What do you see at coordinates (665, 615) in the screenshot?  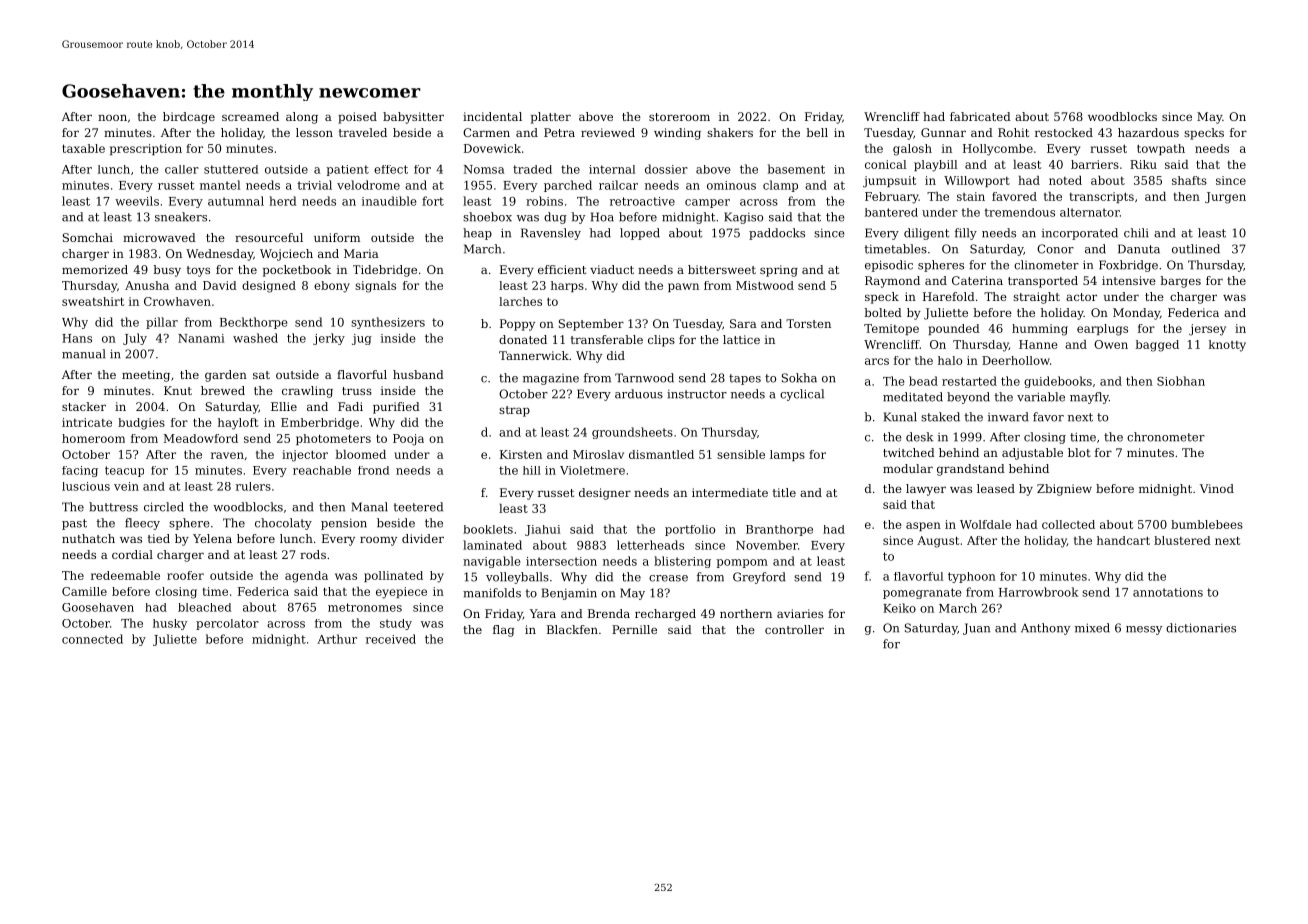 I see `recharged` at bounding box center [665, 615].
